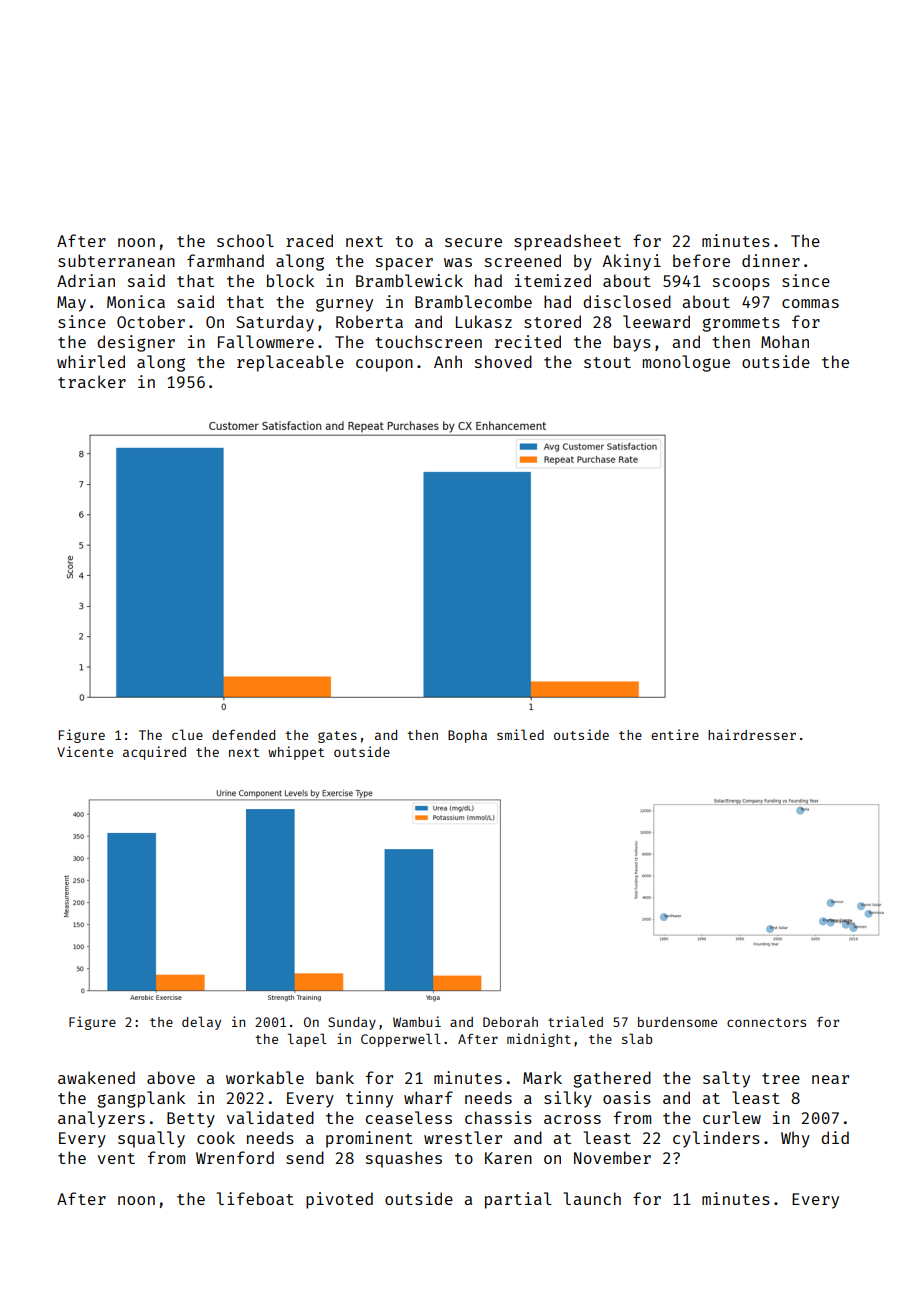 The image size is (908, 1316). What do you see at coordinates (467, 736) in the document?
I see `Bopha` at bounding box center [467, 736].
